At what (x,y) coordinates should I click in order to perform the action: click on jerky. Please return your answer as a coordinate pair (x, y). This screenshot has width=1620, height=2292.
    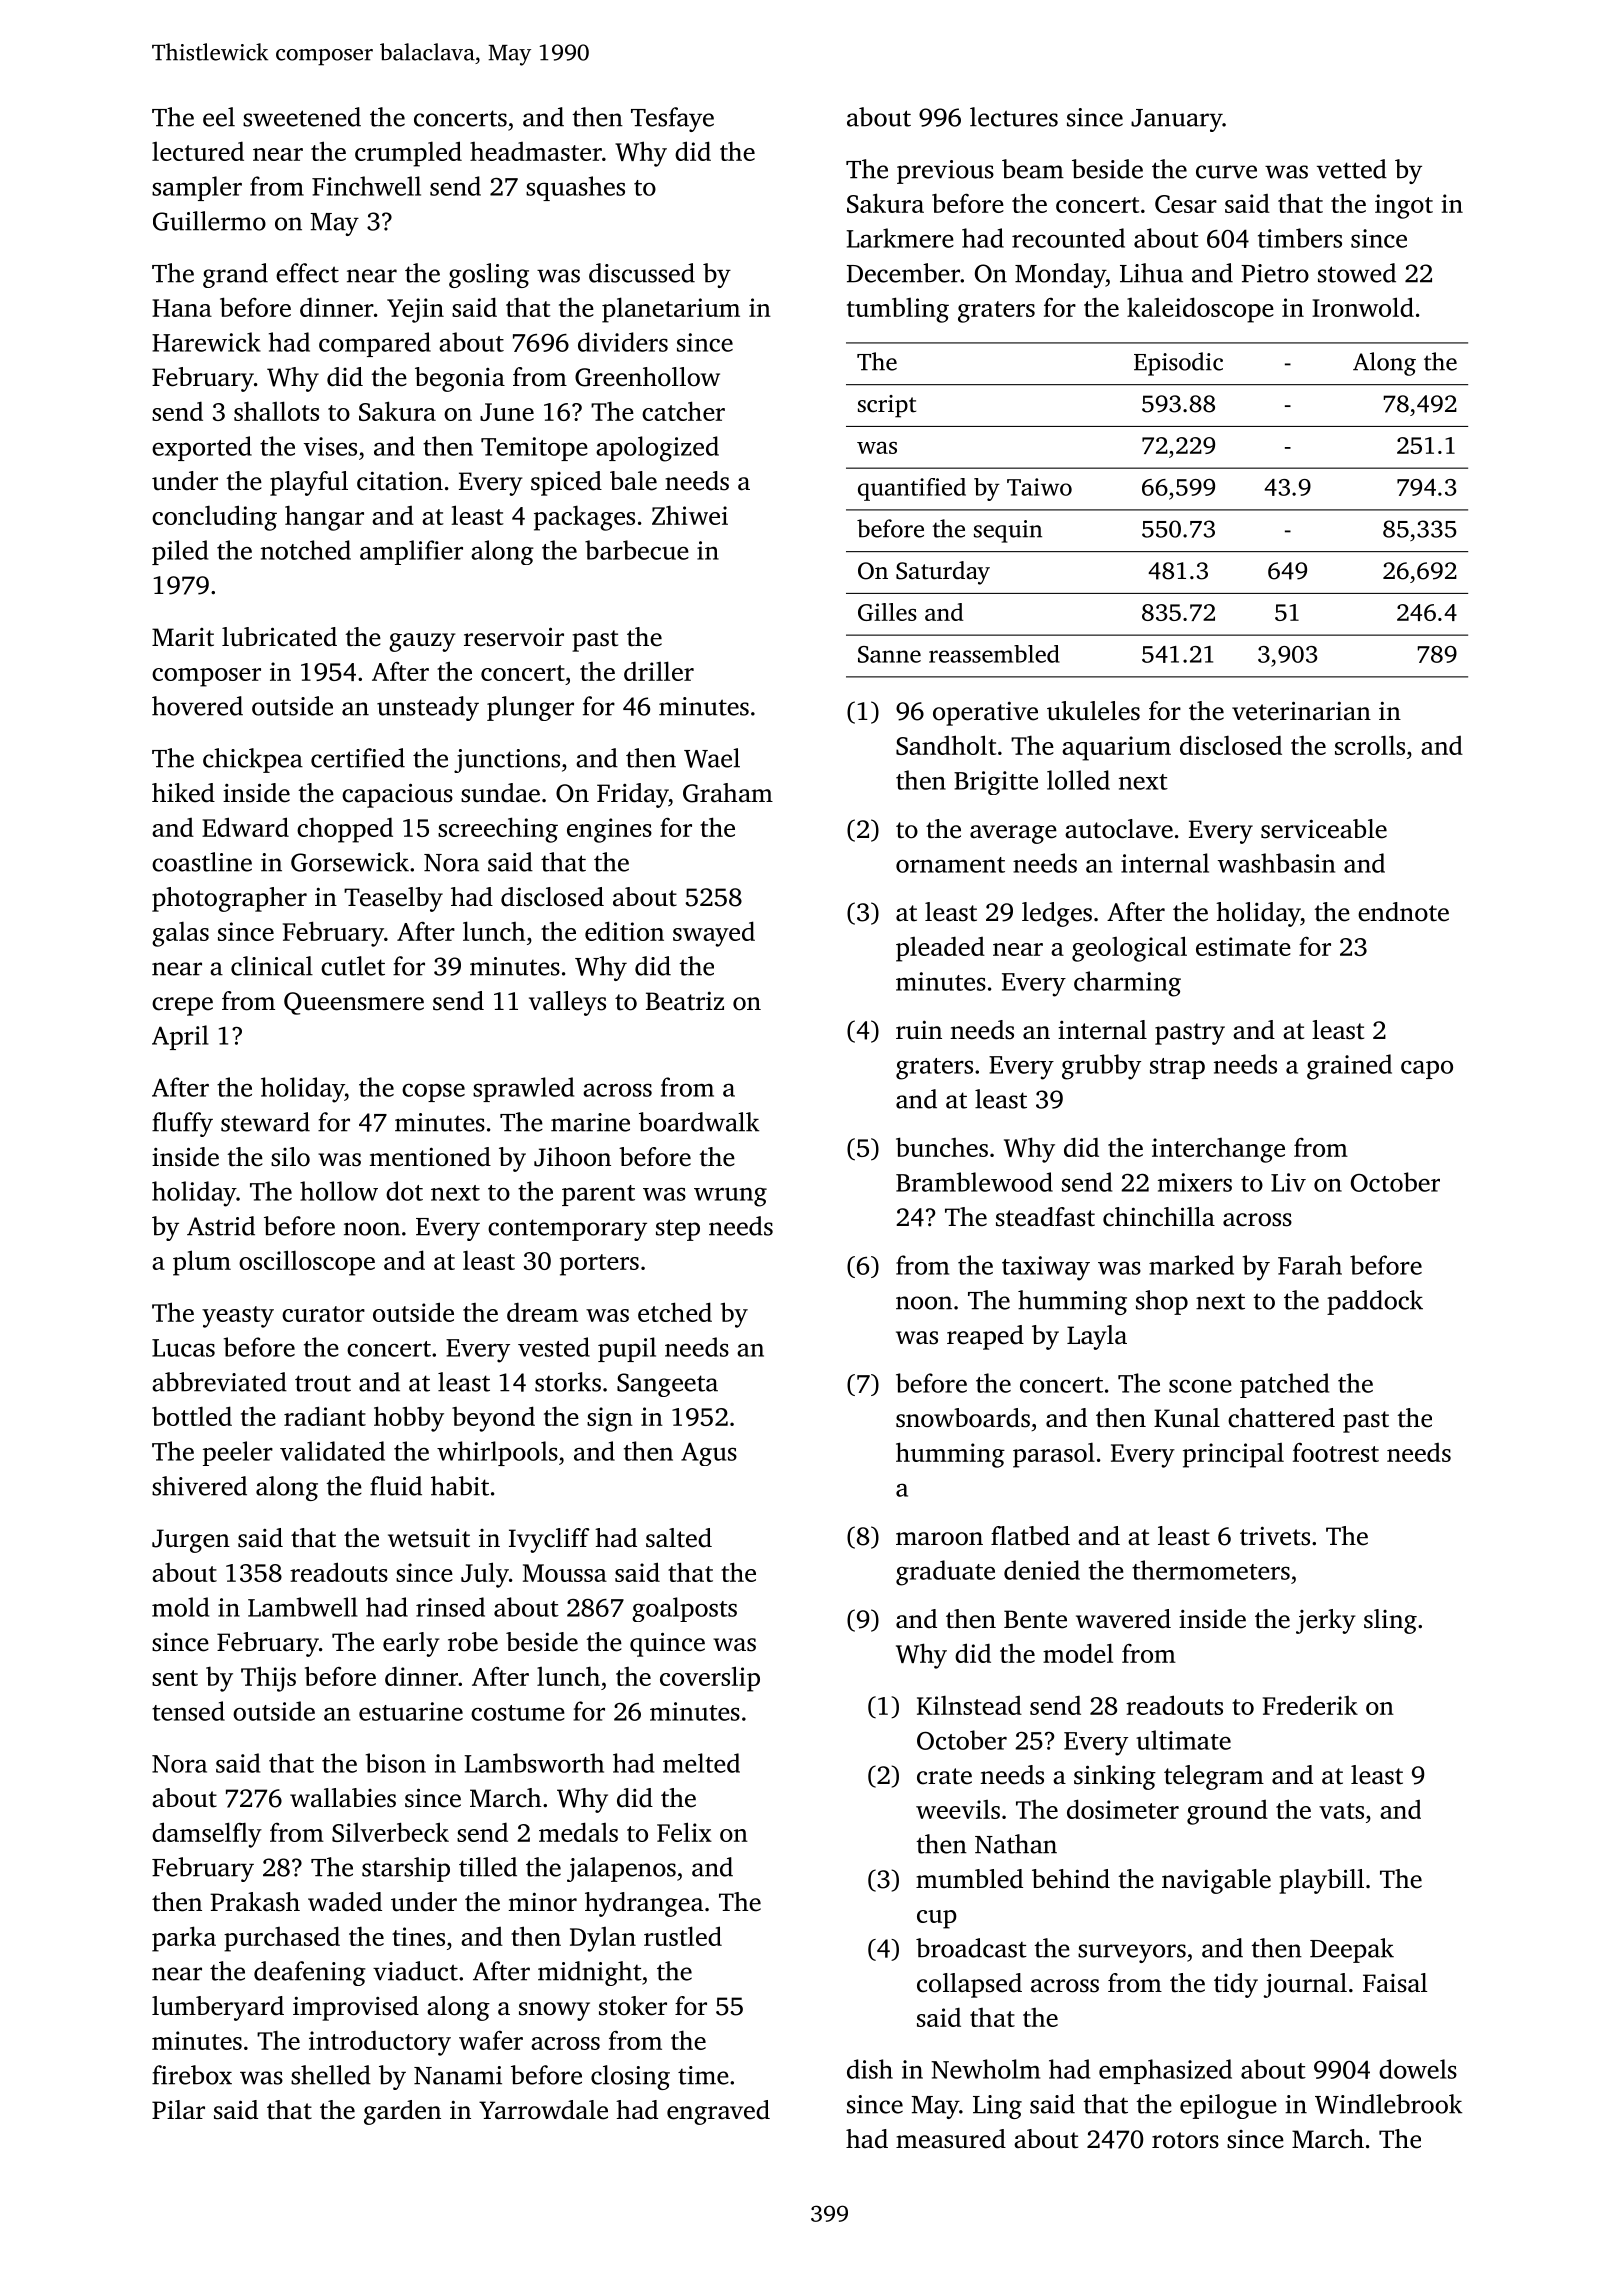
    Looking at the image, I should click on (1326, 1621).
